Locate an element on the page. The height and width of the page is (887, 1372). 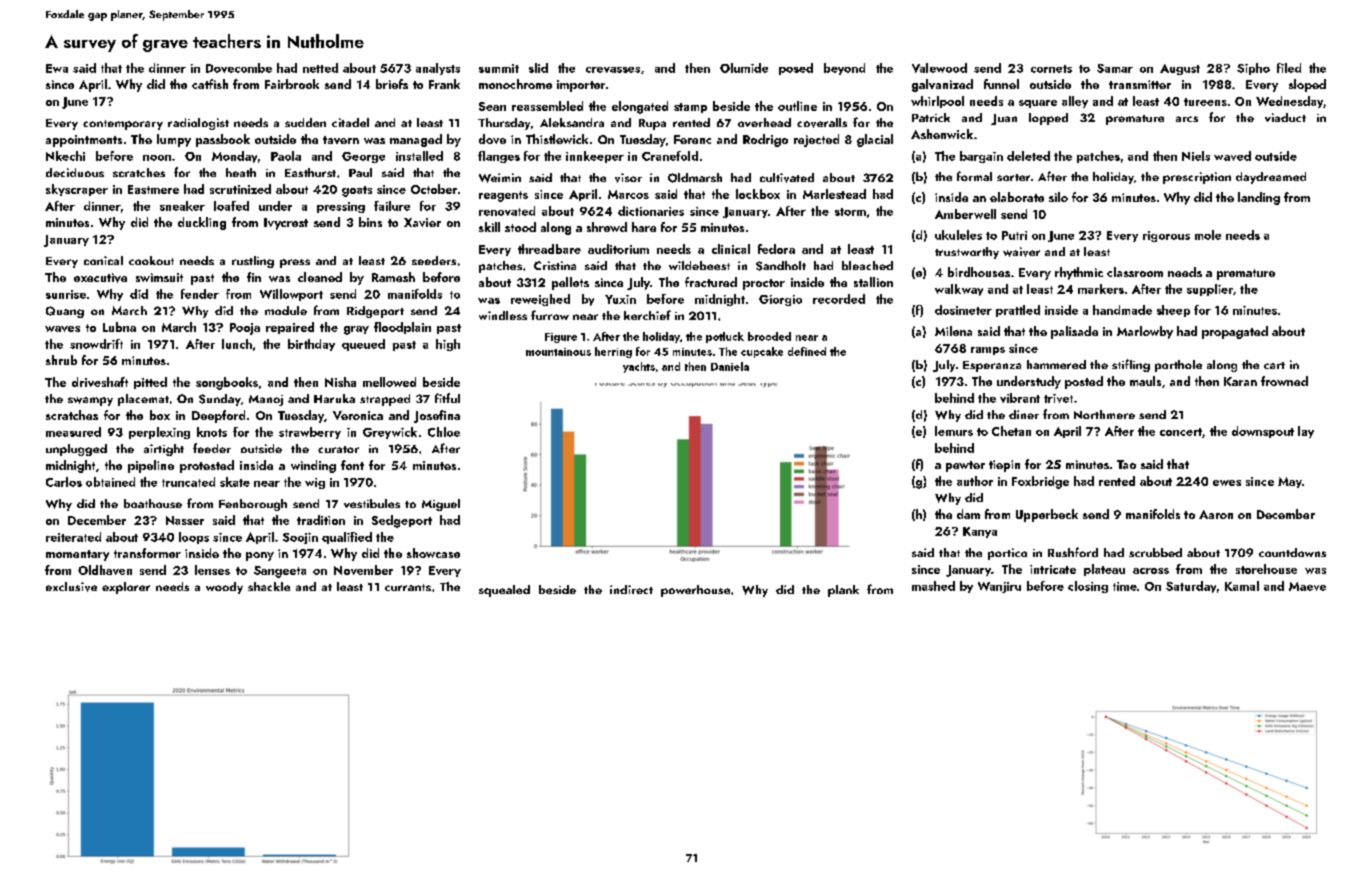
filed is located at coordinates (1289, 68).
